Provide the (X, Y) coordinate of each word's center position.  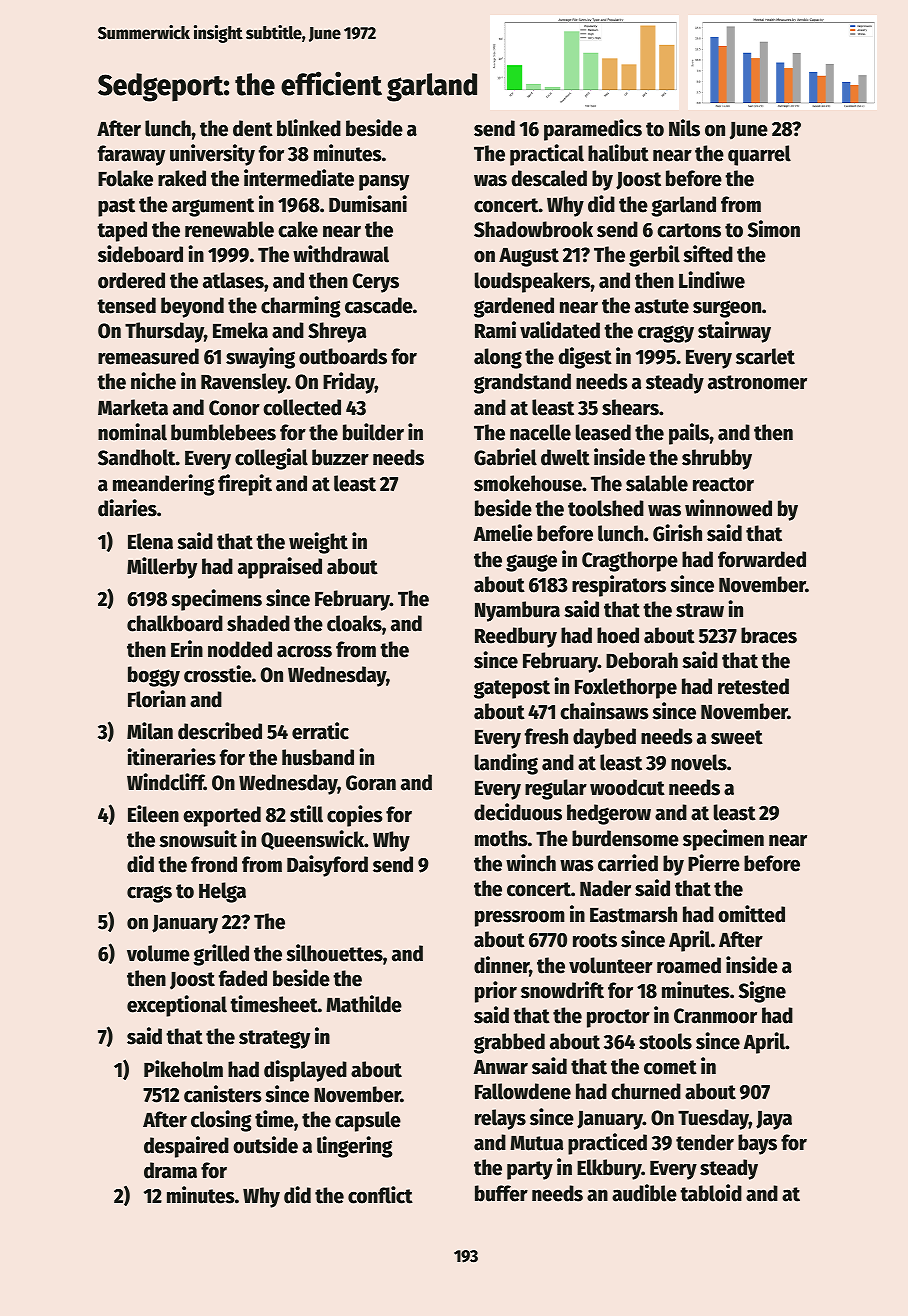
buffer (501, 1193)
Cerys (376, 283)
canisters (223, 1094)
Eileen (153, 814)
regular (556, 789)
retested (753, 686)
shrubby (717, 459)
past (116, 207)
